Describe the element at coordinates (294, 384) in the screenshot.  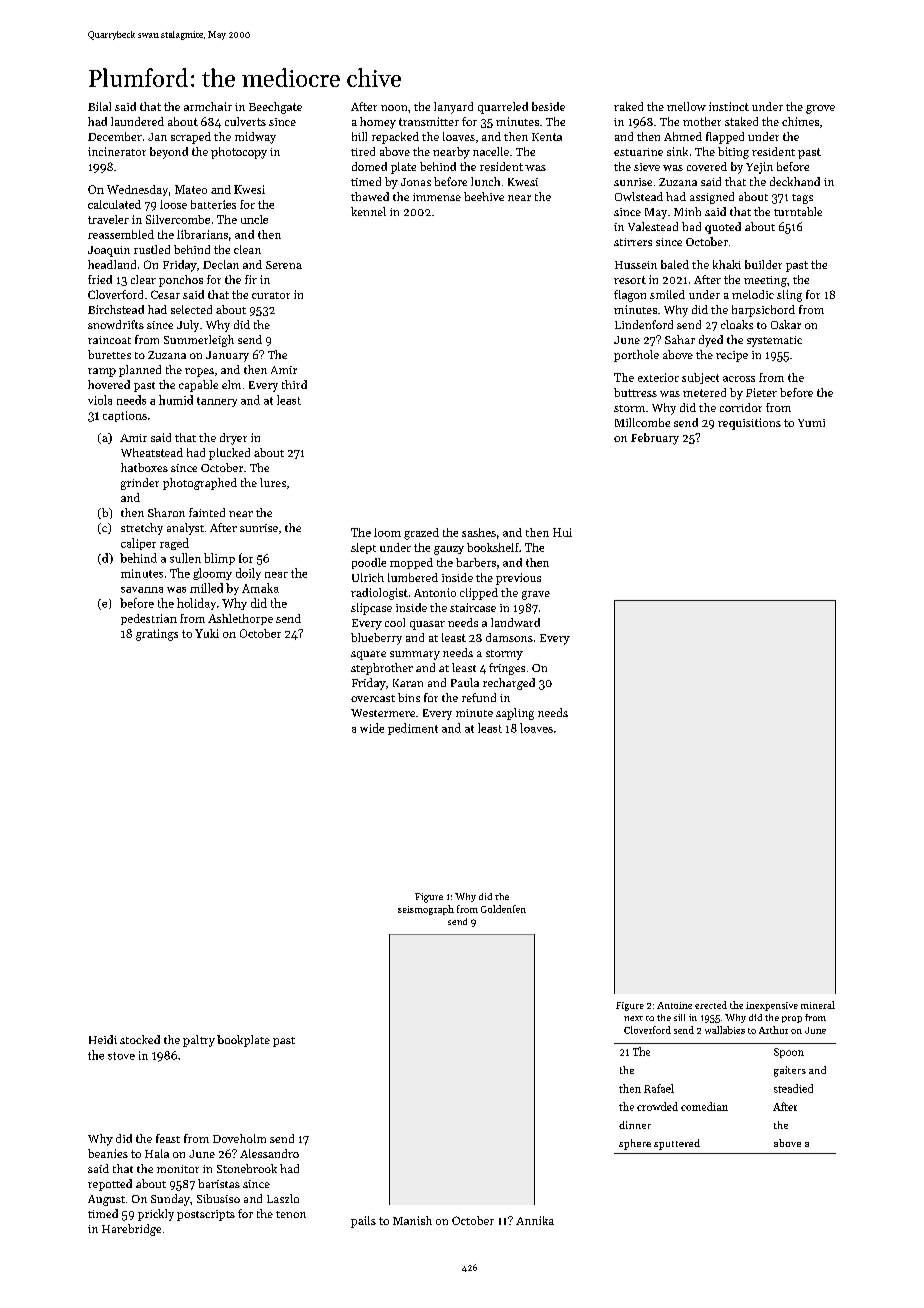
I see `third` at that location.
